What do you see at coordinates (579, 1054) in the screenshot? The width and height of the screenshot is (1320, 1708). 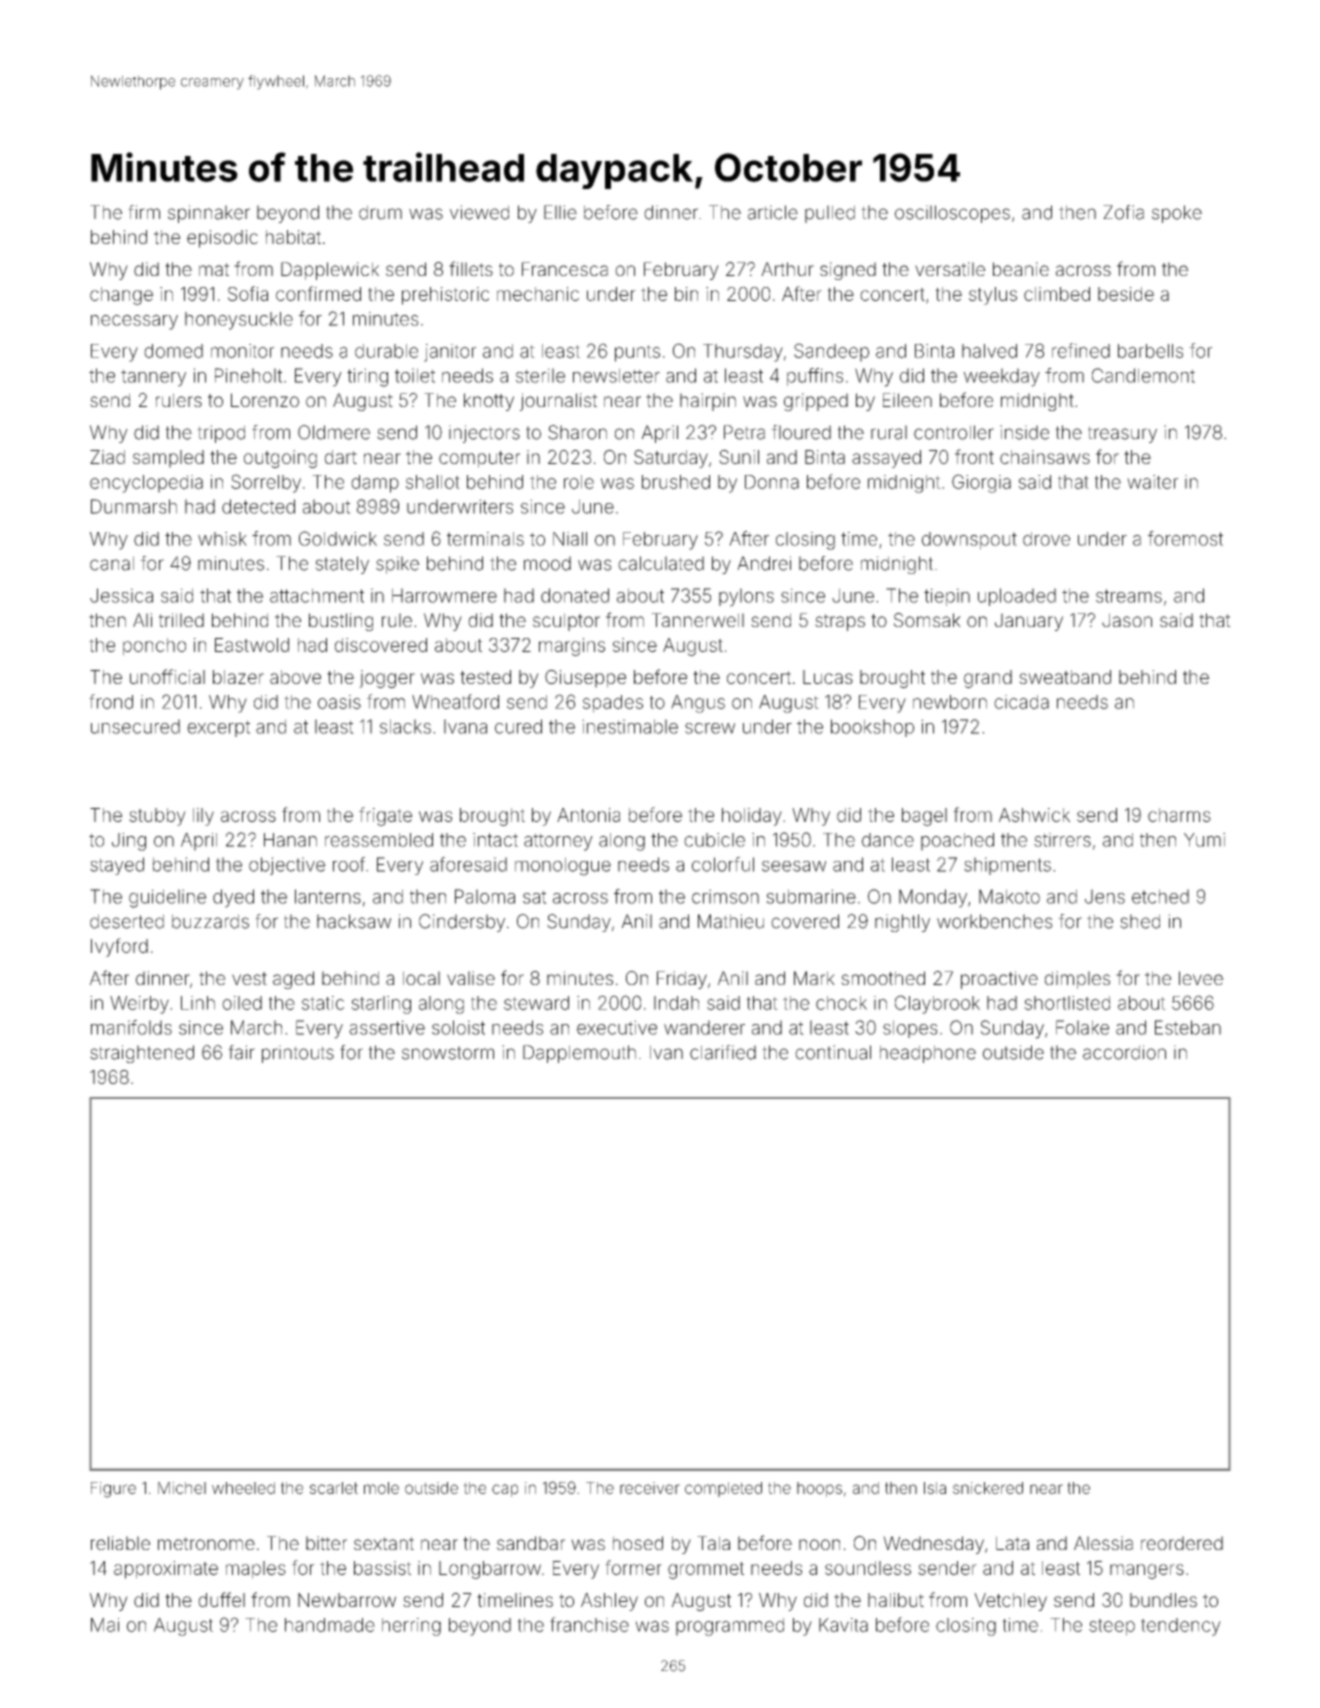 I see `Dapplemouth` at bounding box center [579, 1054].
